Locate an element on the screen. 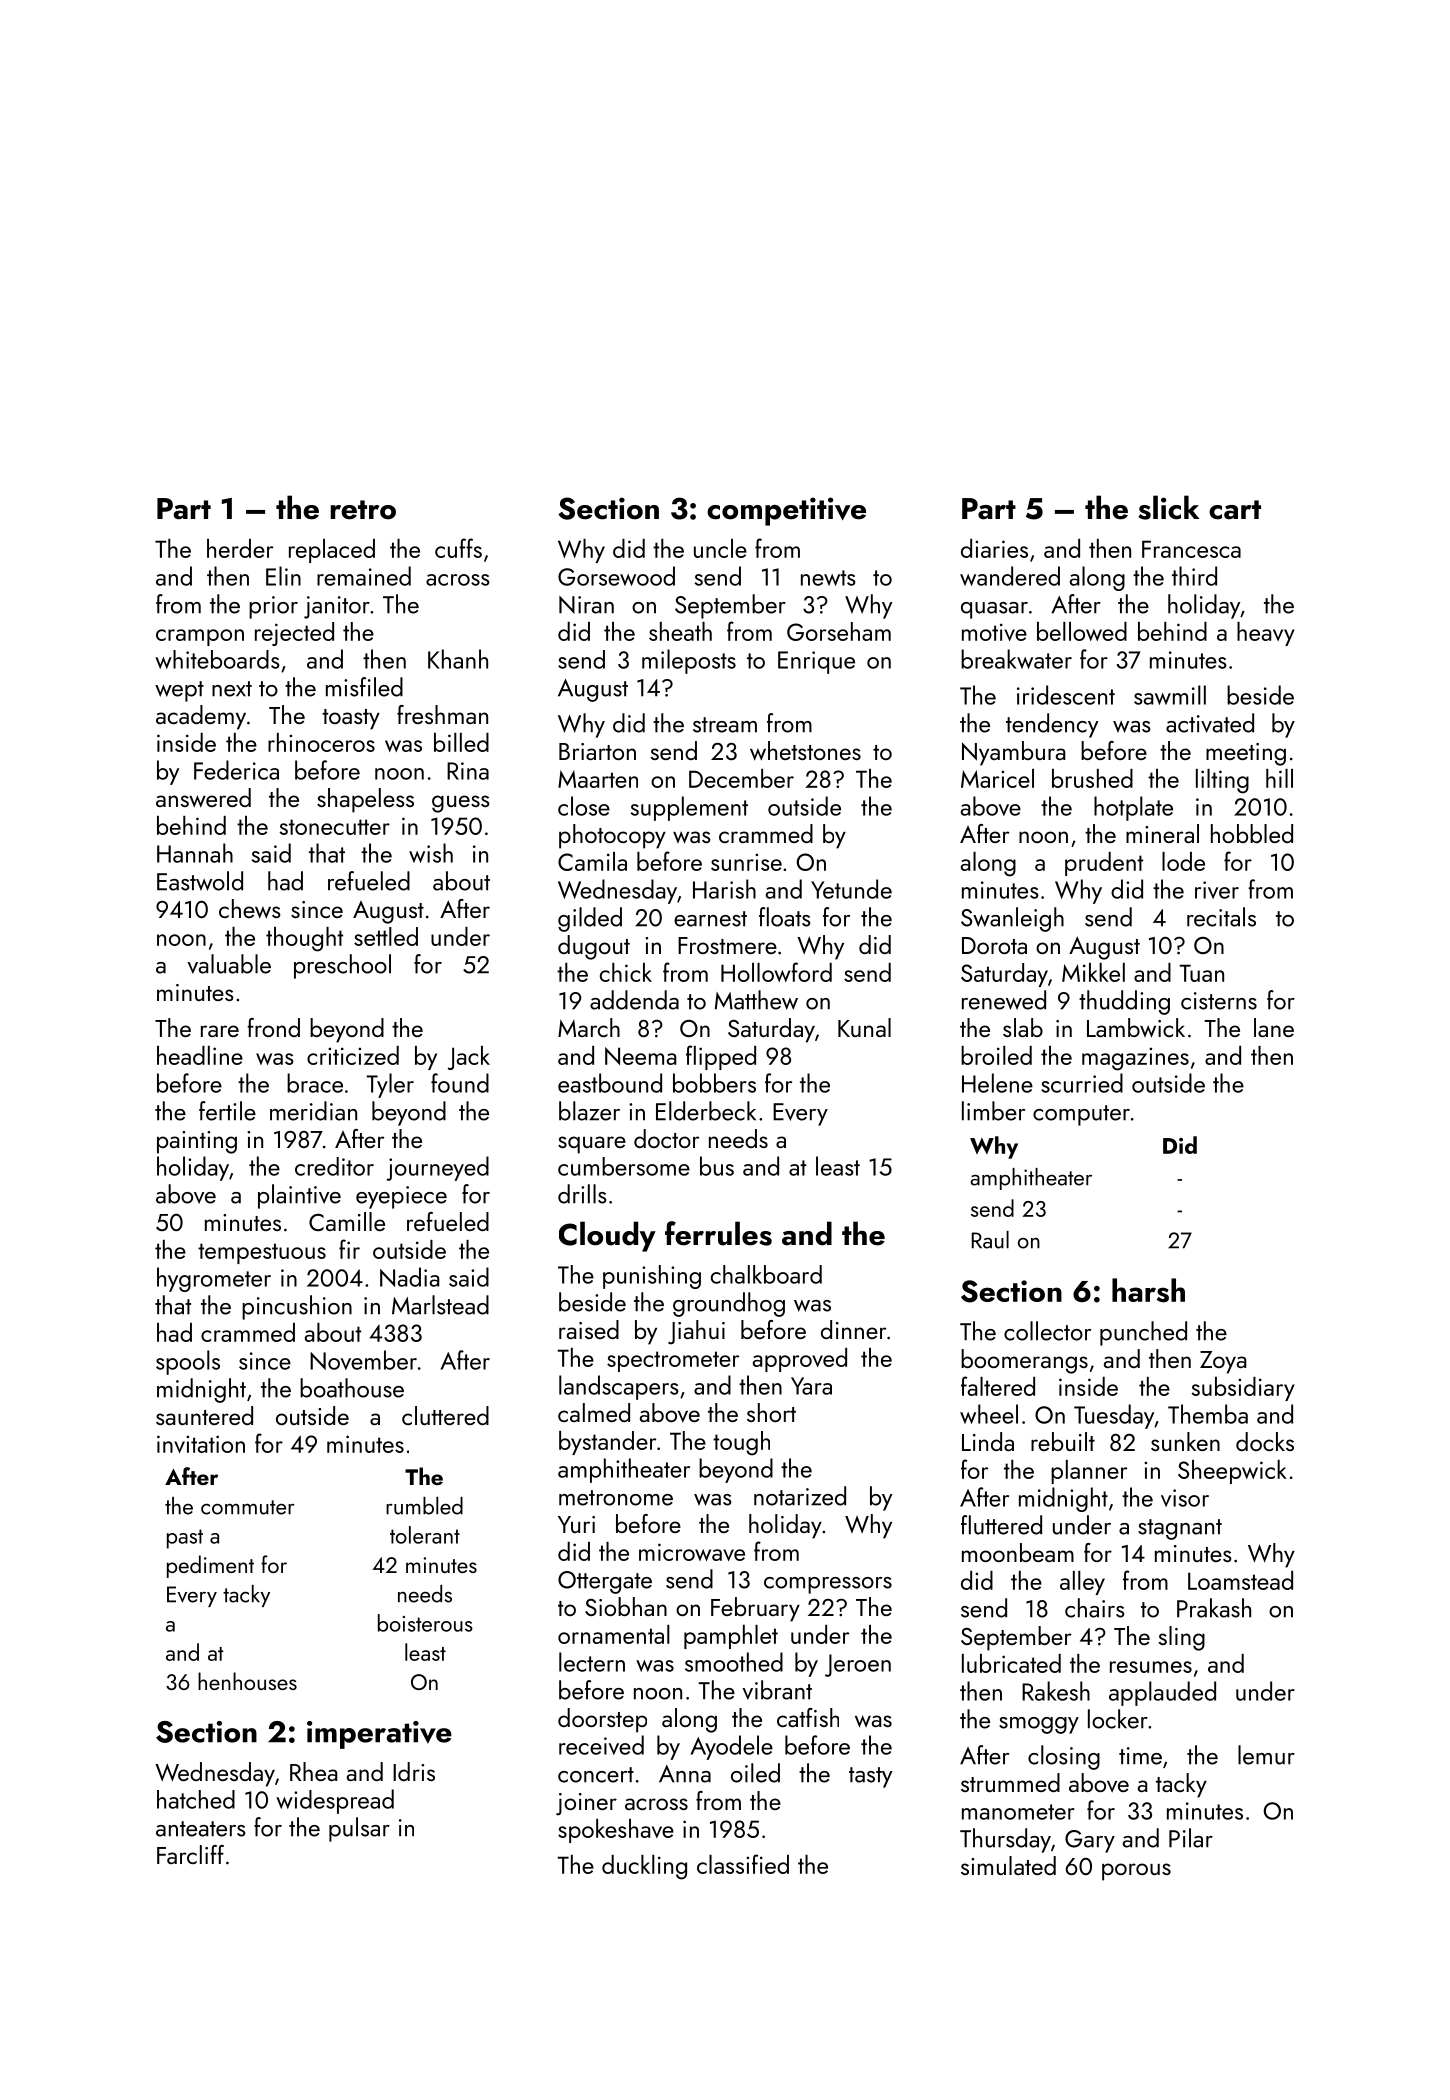 Image resolution: width=1450 pixels, height=2100 pixels. tempestuous is located at coordinates (262, 1253).
